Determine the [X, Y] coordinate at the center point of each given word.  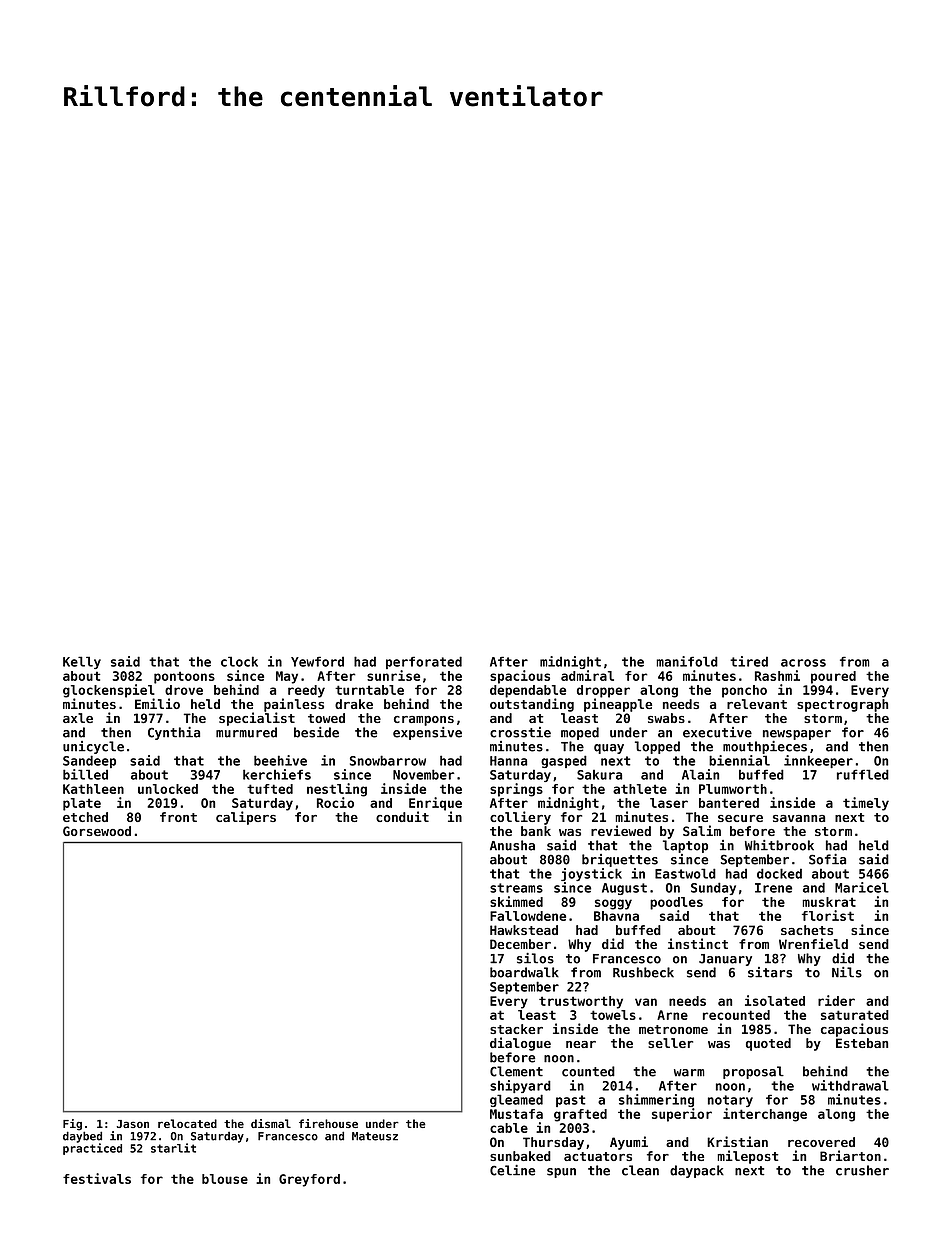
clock [239, 661]
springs [516, 790]
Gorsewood [97, 831]
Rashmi [777, 675]
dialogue [520, 1044]
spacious [520, 677]
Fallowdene [528, 916]
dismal [271, 1123]
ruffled [863, 774]
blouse [225, 1179]
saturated [855, 1015]
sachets [807, 930]
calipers [246, 818]
